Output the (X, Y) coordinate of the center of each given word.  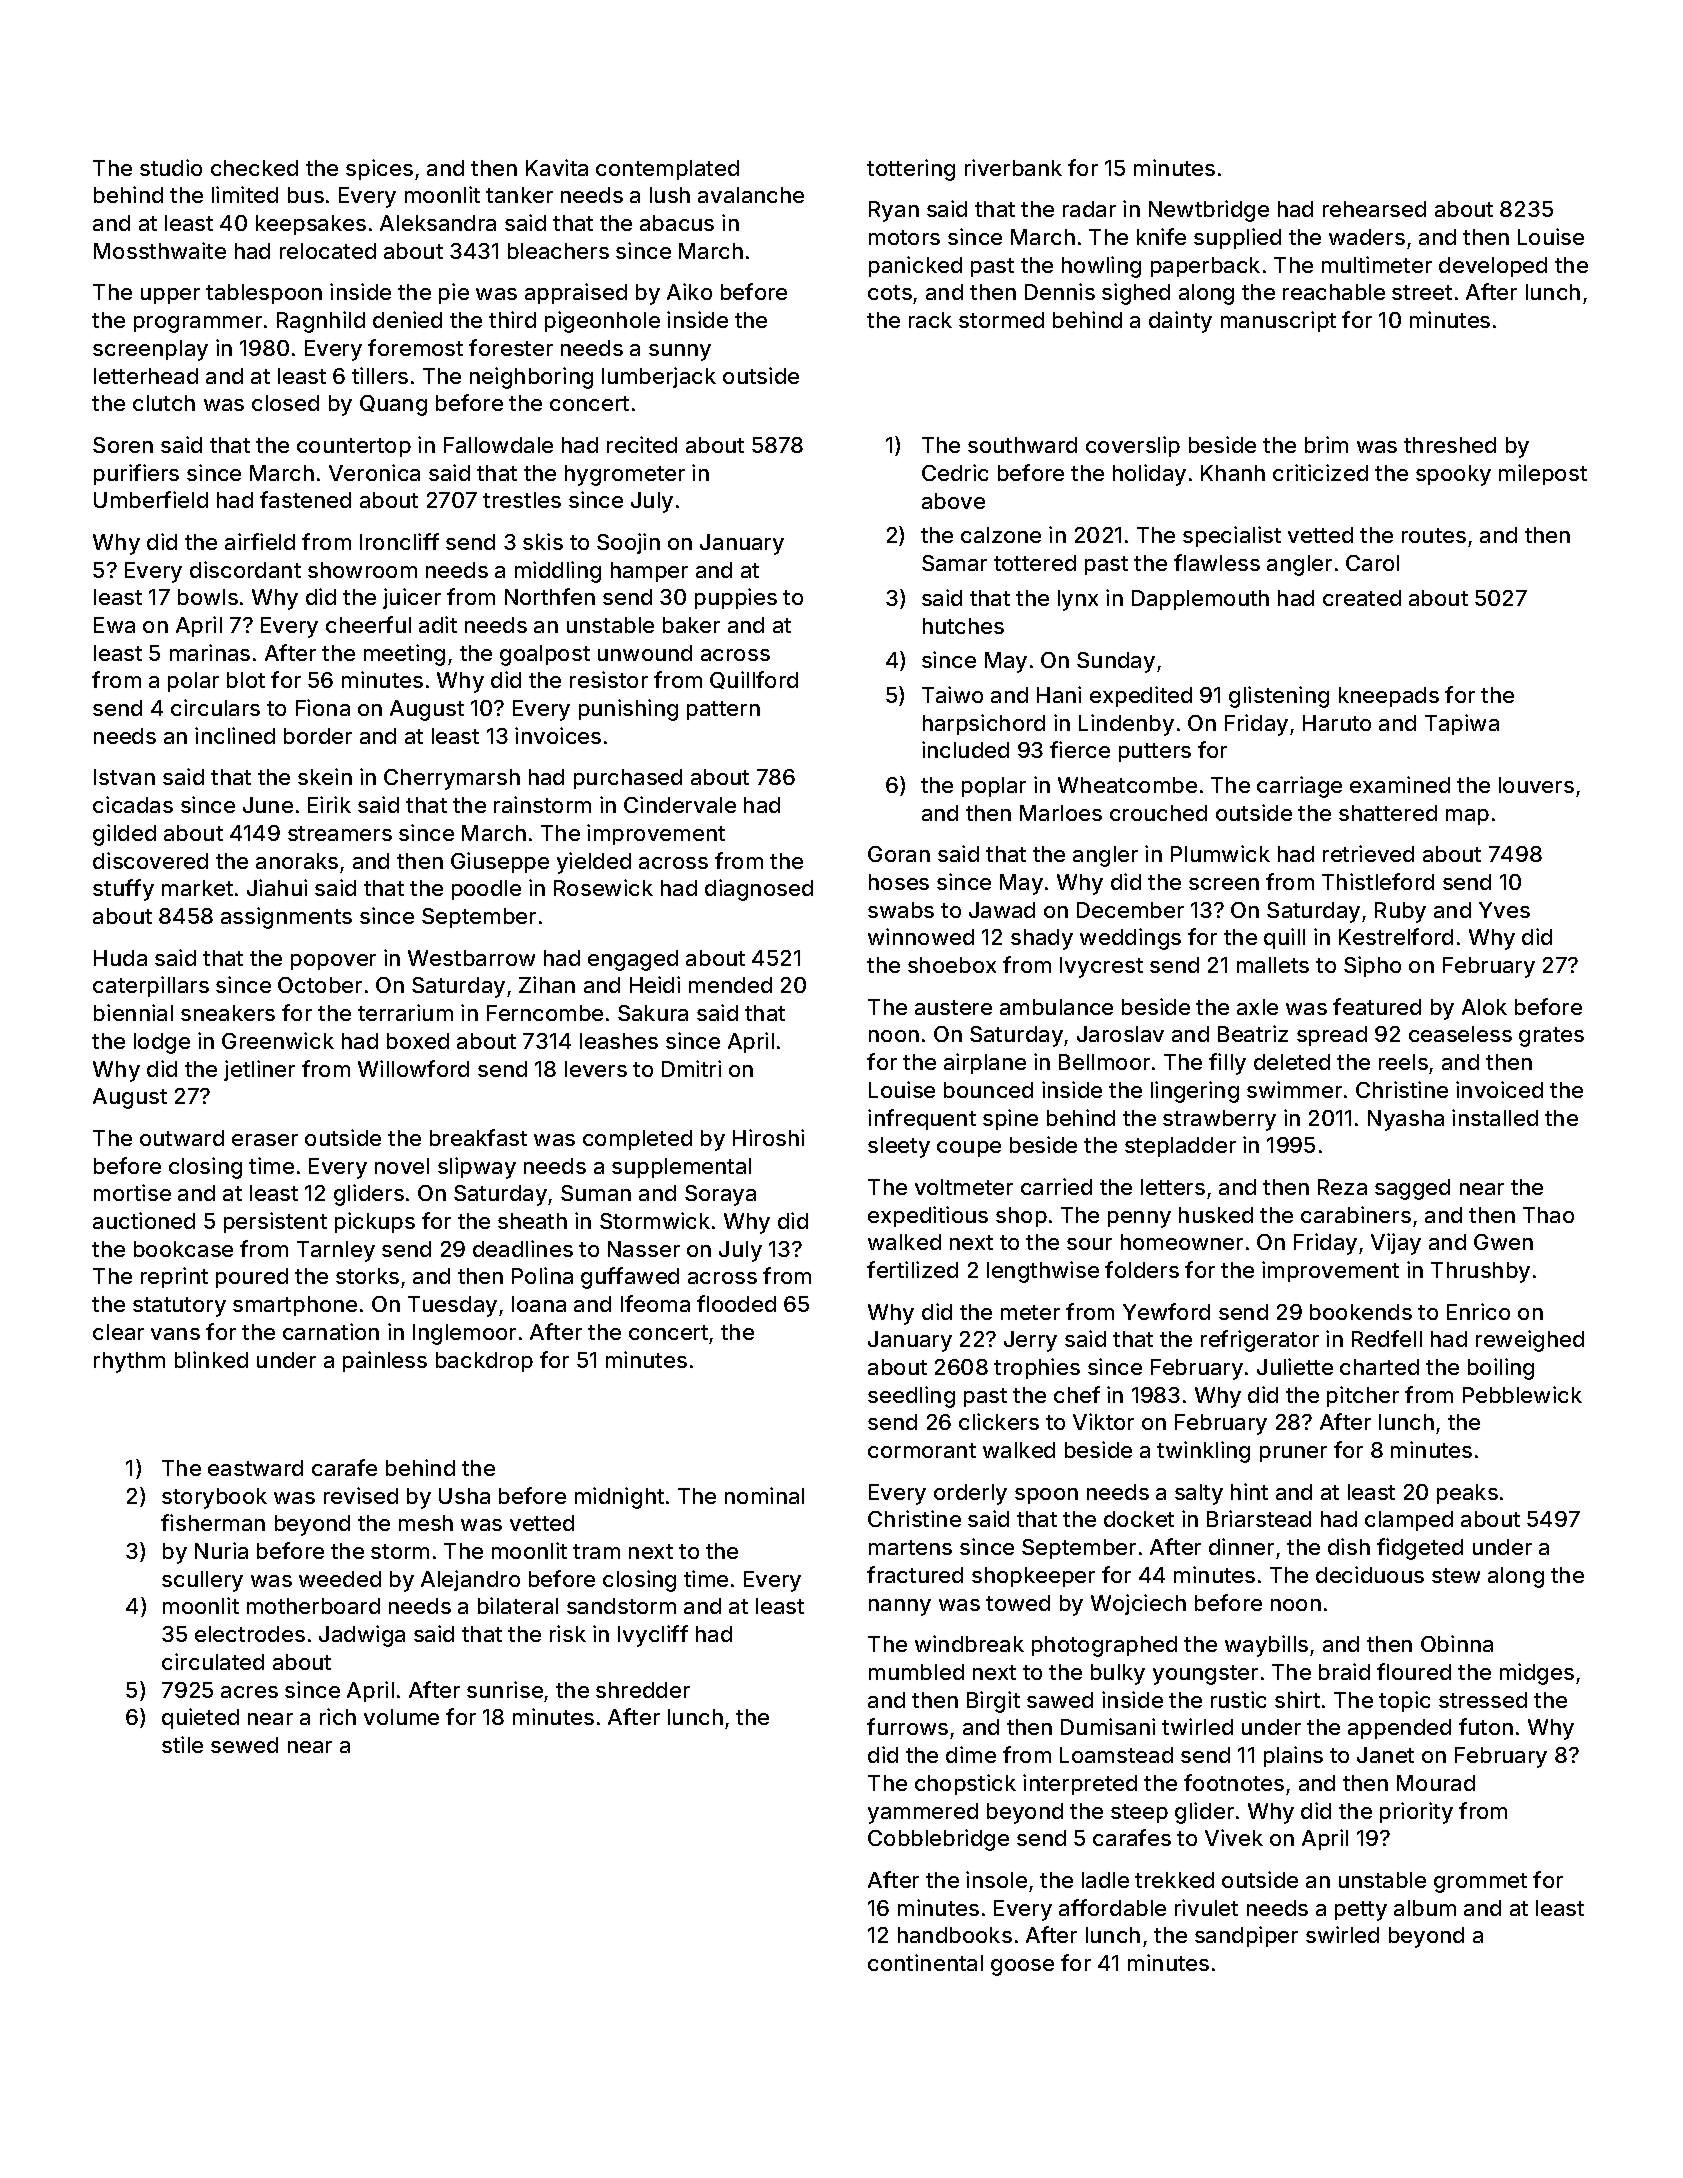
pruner (1293, 1454)
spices (379, 169)
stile (182, 1744)
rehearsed (1374, 209)
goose (1022, 1967)
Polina (542, 1275)
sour (1089, 1244)
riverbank (1013, 167)
